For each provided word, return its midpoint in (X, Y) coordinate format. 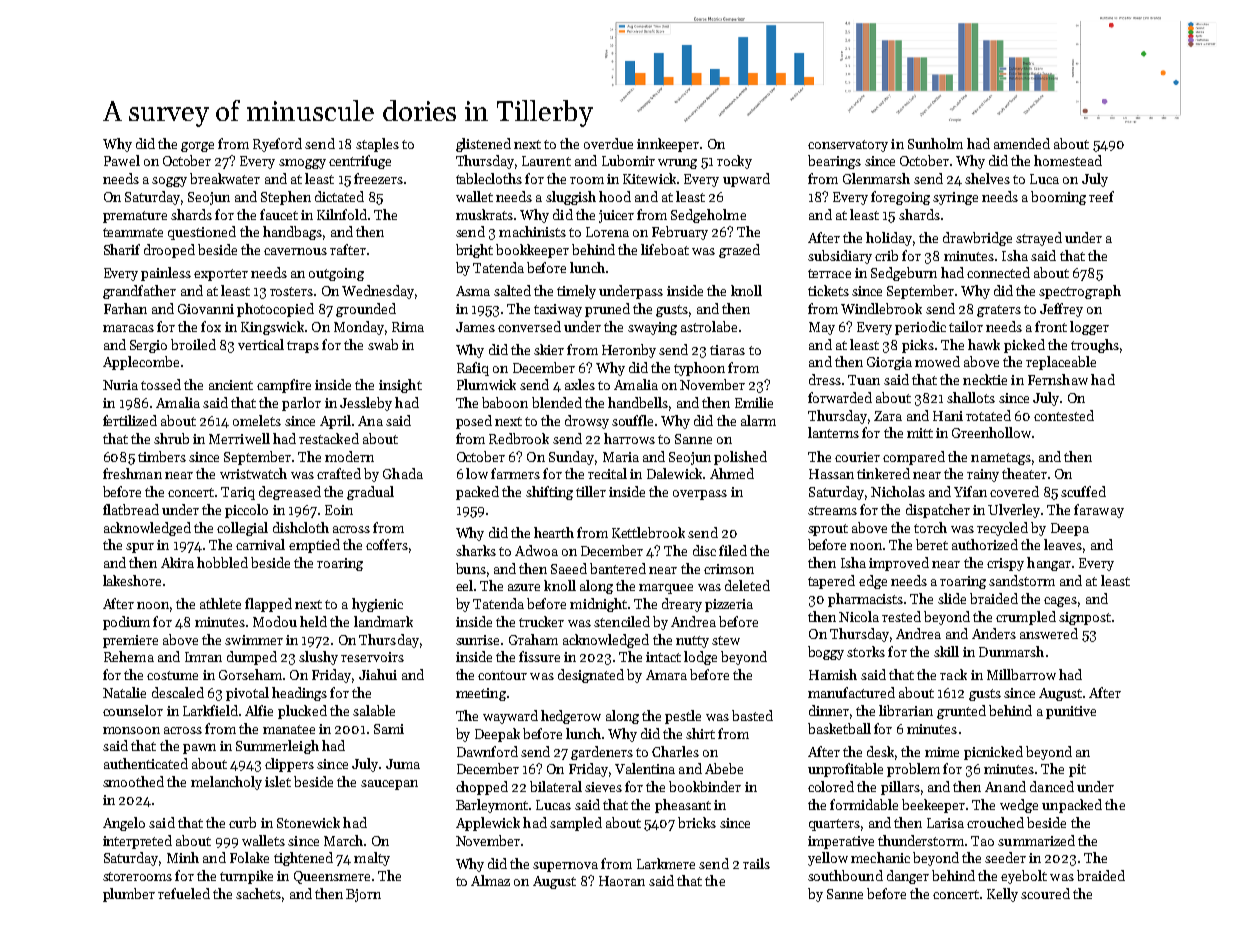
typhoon (699, 369)
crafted (339, 473)
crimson (729, 569)
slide (952, 598)
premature (135, 217)
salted (512, 290)
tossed (161, 384)
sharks (476, 550)
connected (998, 272)
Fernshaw (1058, 379)
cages (1060, 602)
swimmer (254, 640)
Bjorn (363, 895)
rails (756, 863)
